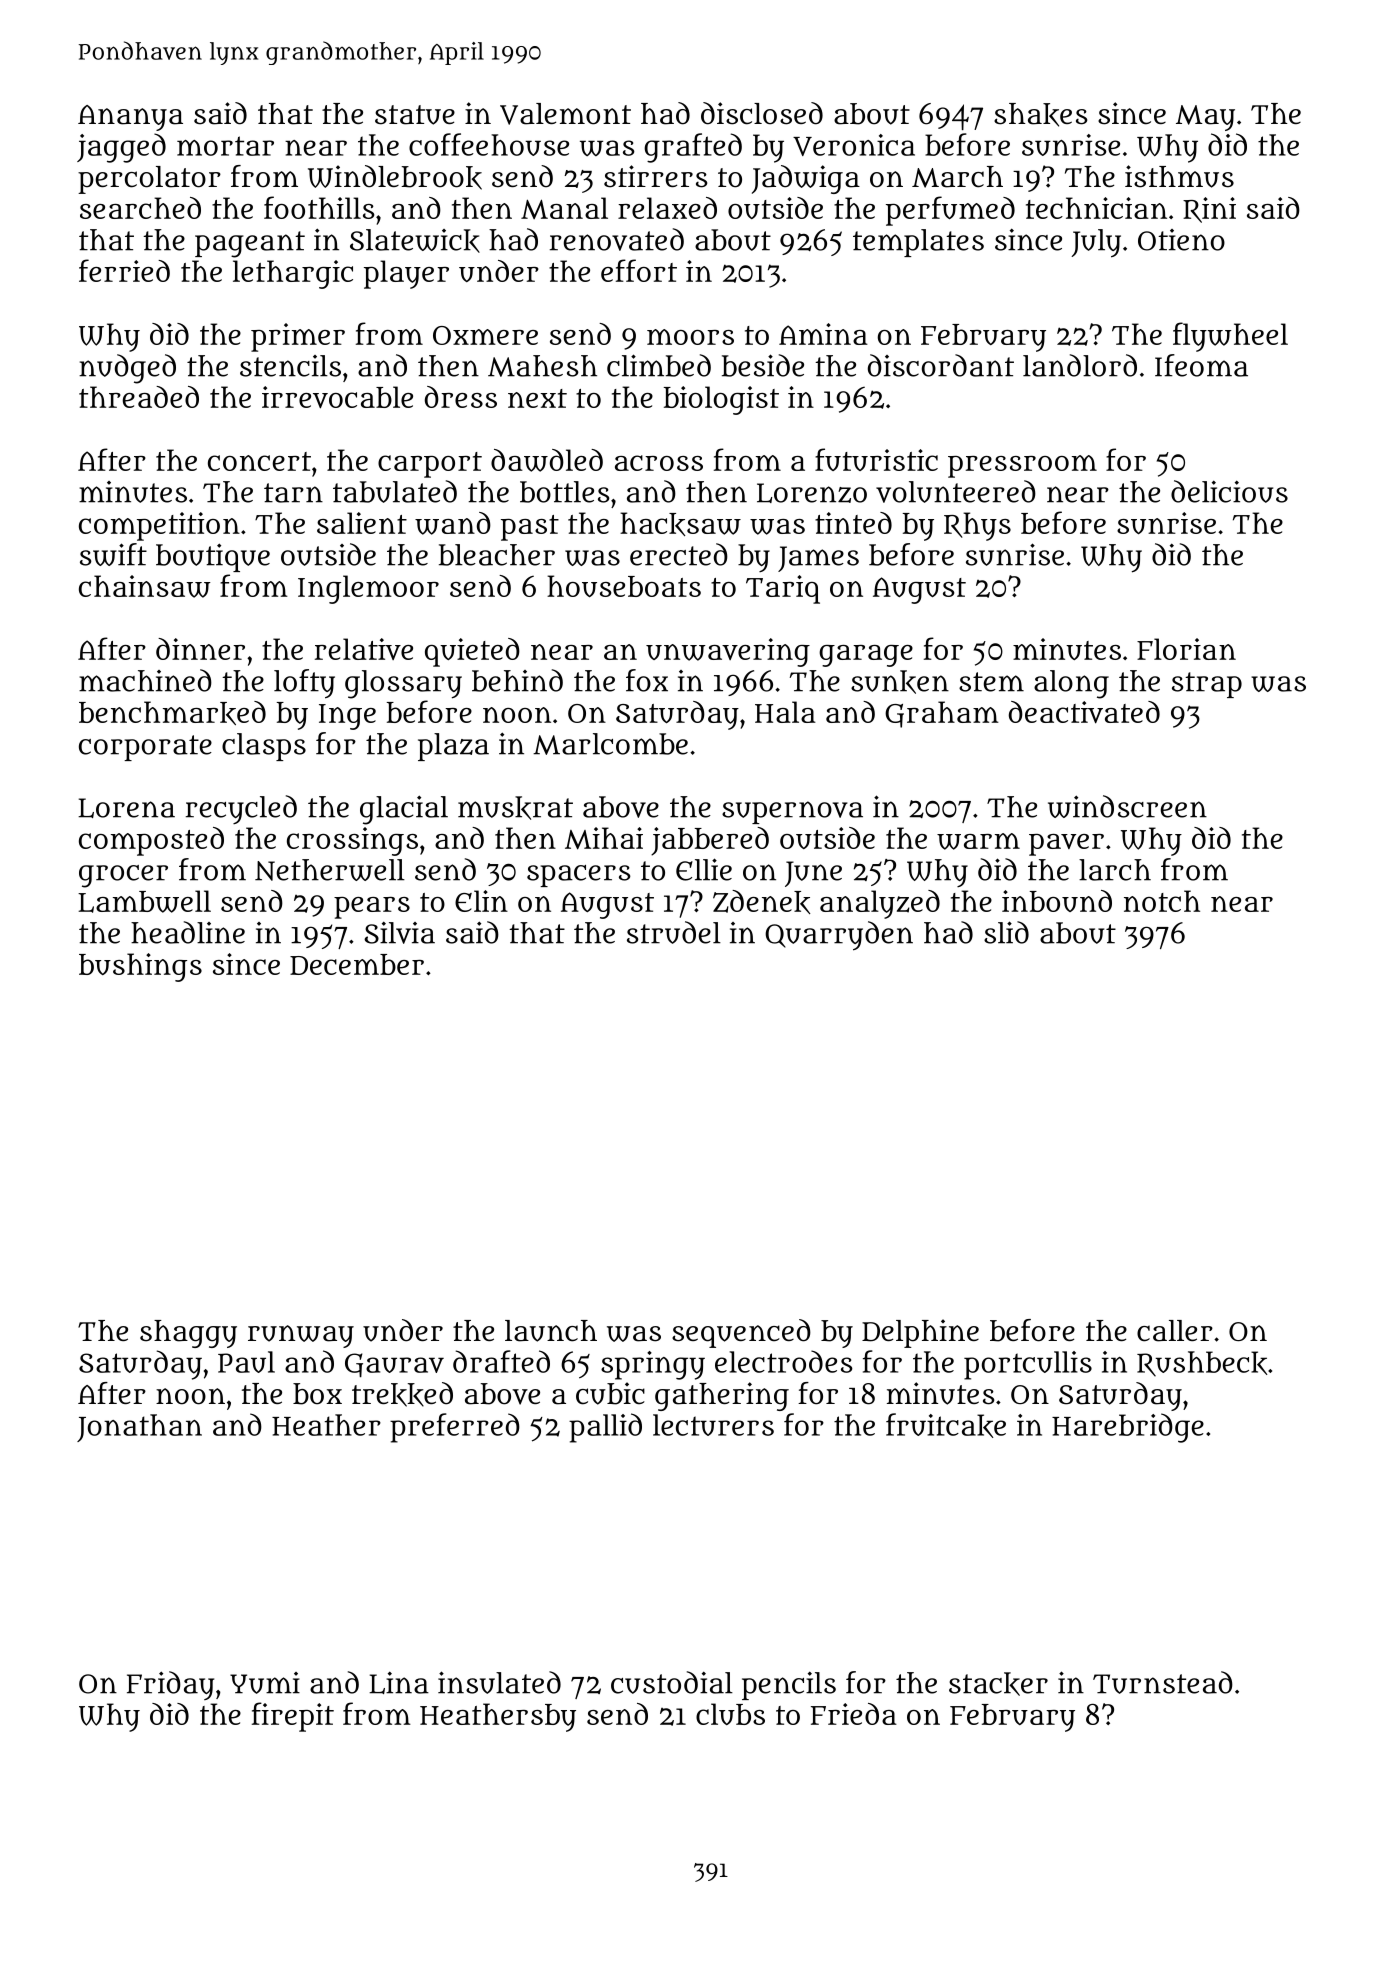 The height and width of the screenshot is (1969, 1386). I want to click on Silvia, so click(399, 932).
